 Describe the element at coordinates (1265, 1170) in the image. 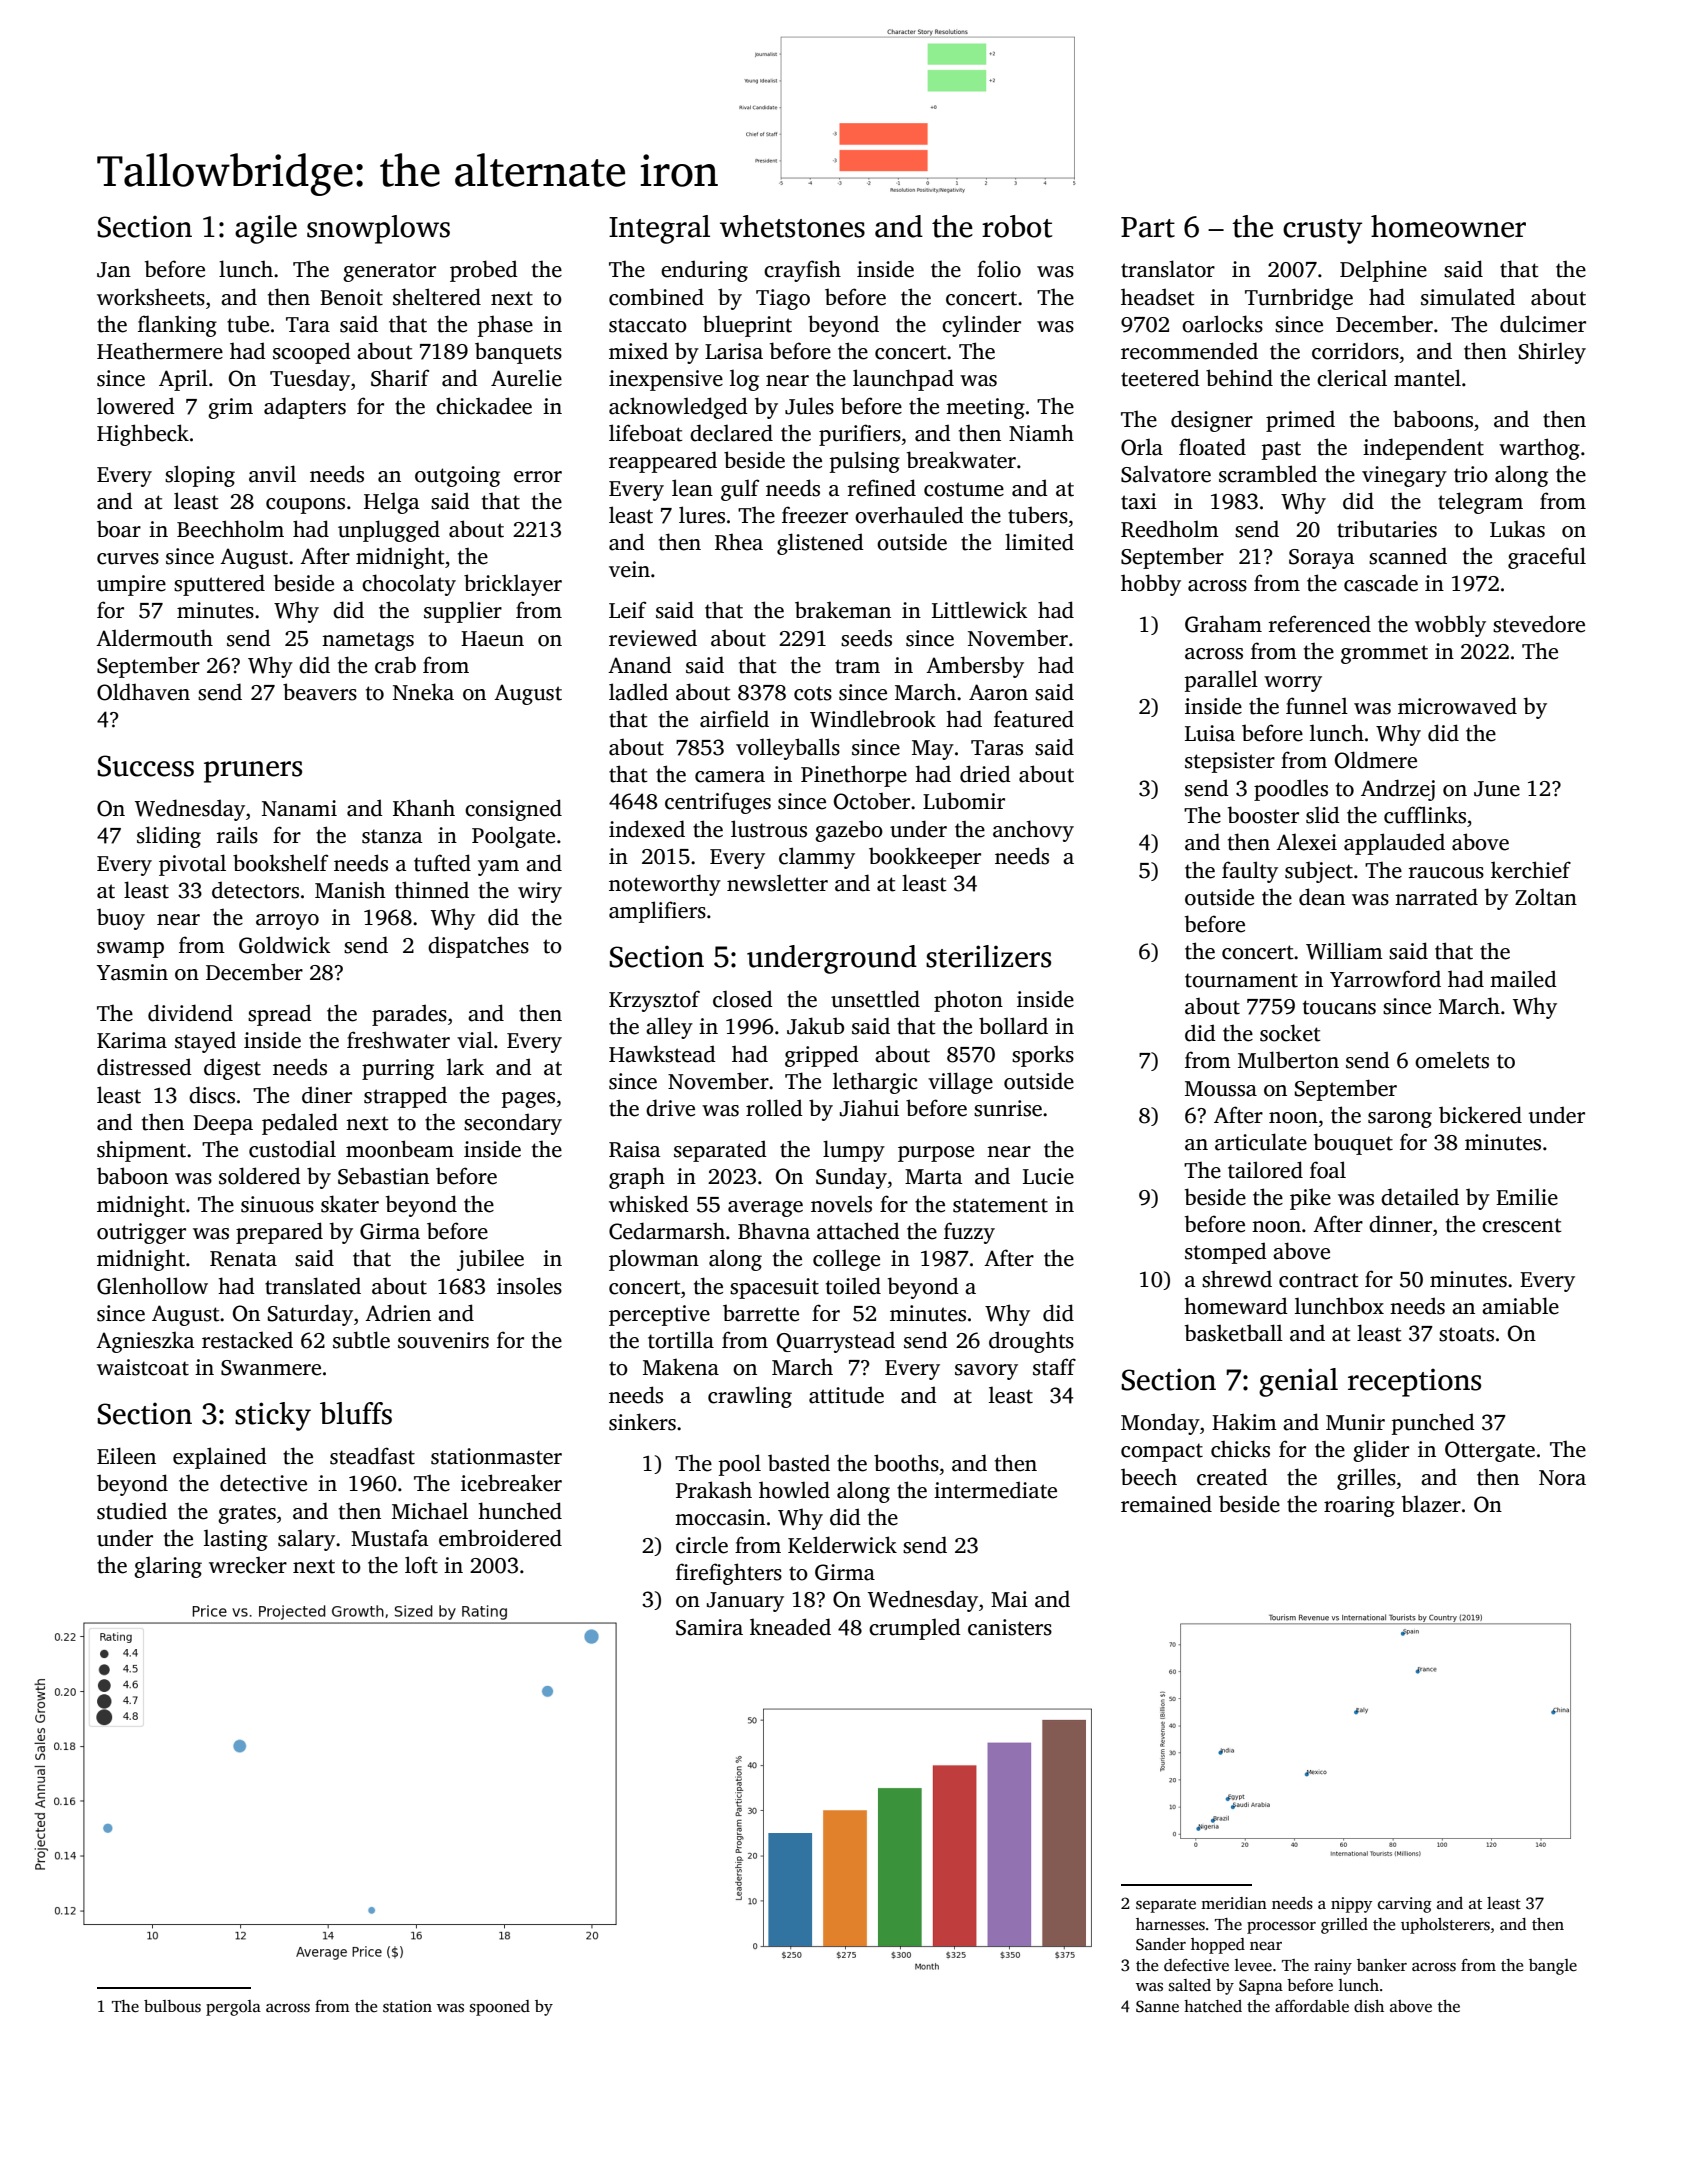

I see `tailored` at that location.
